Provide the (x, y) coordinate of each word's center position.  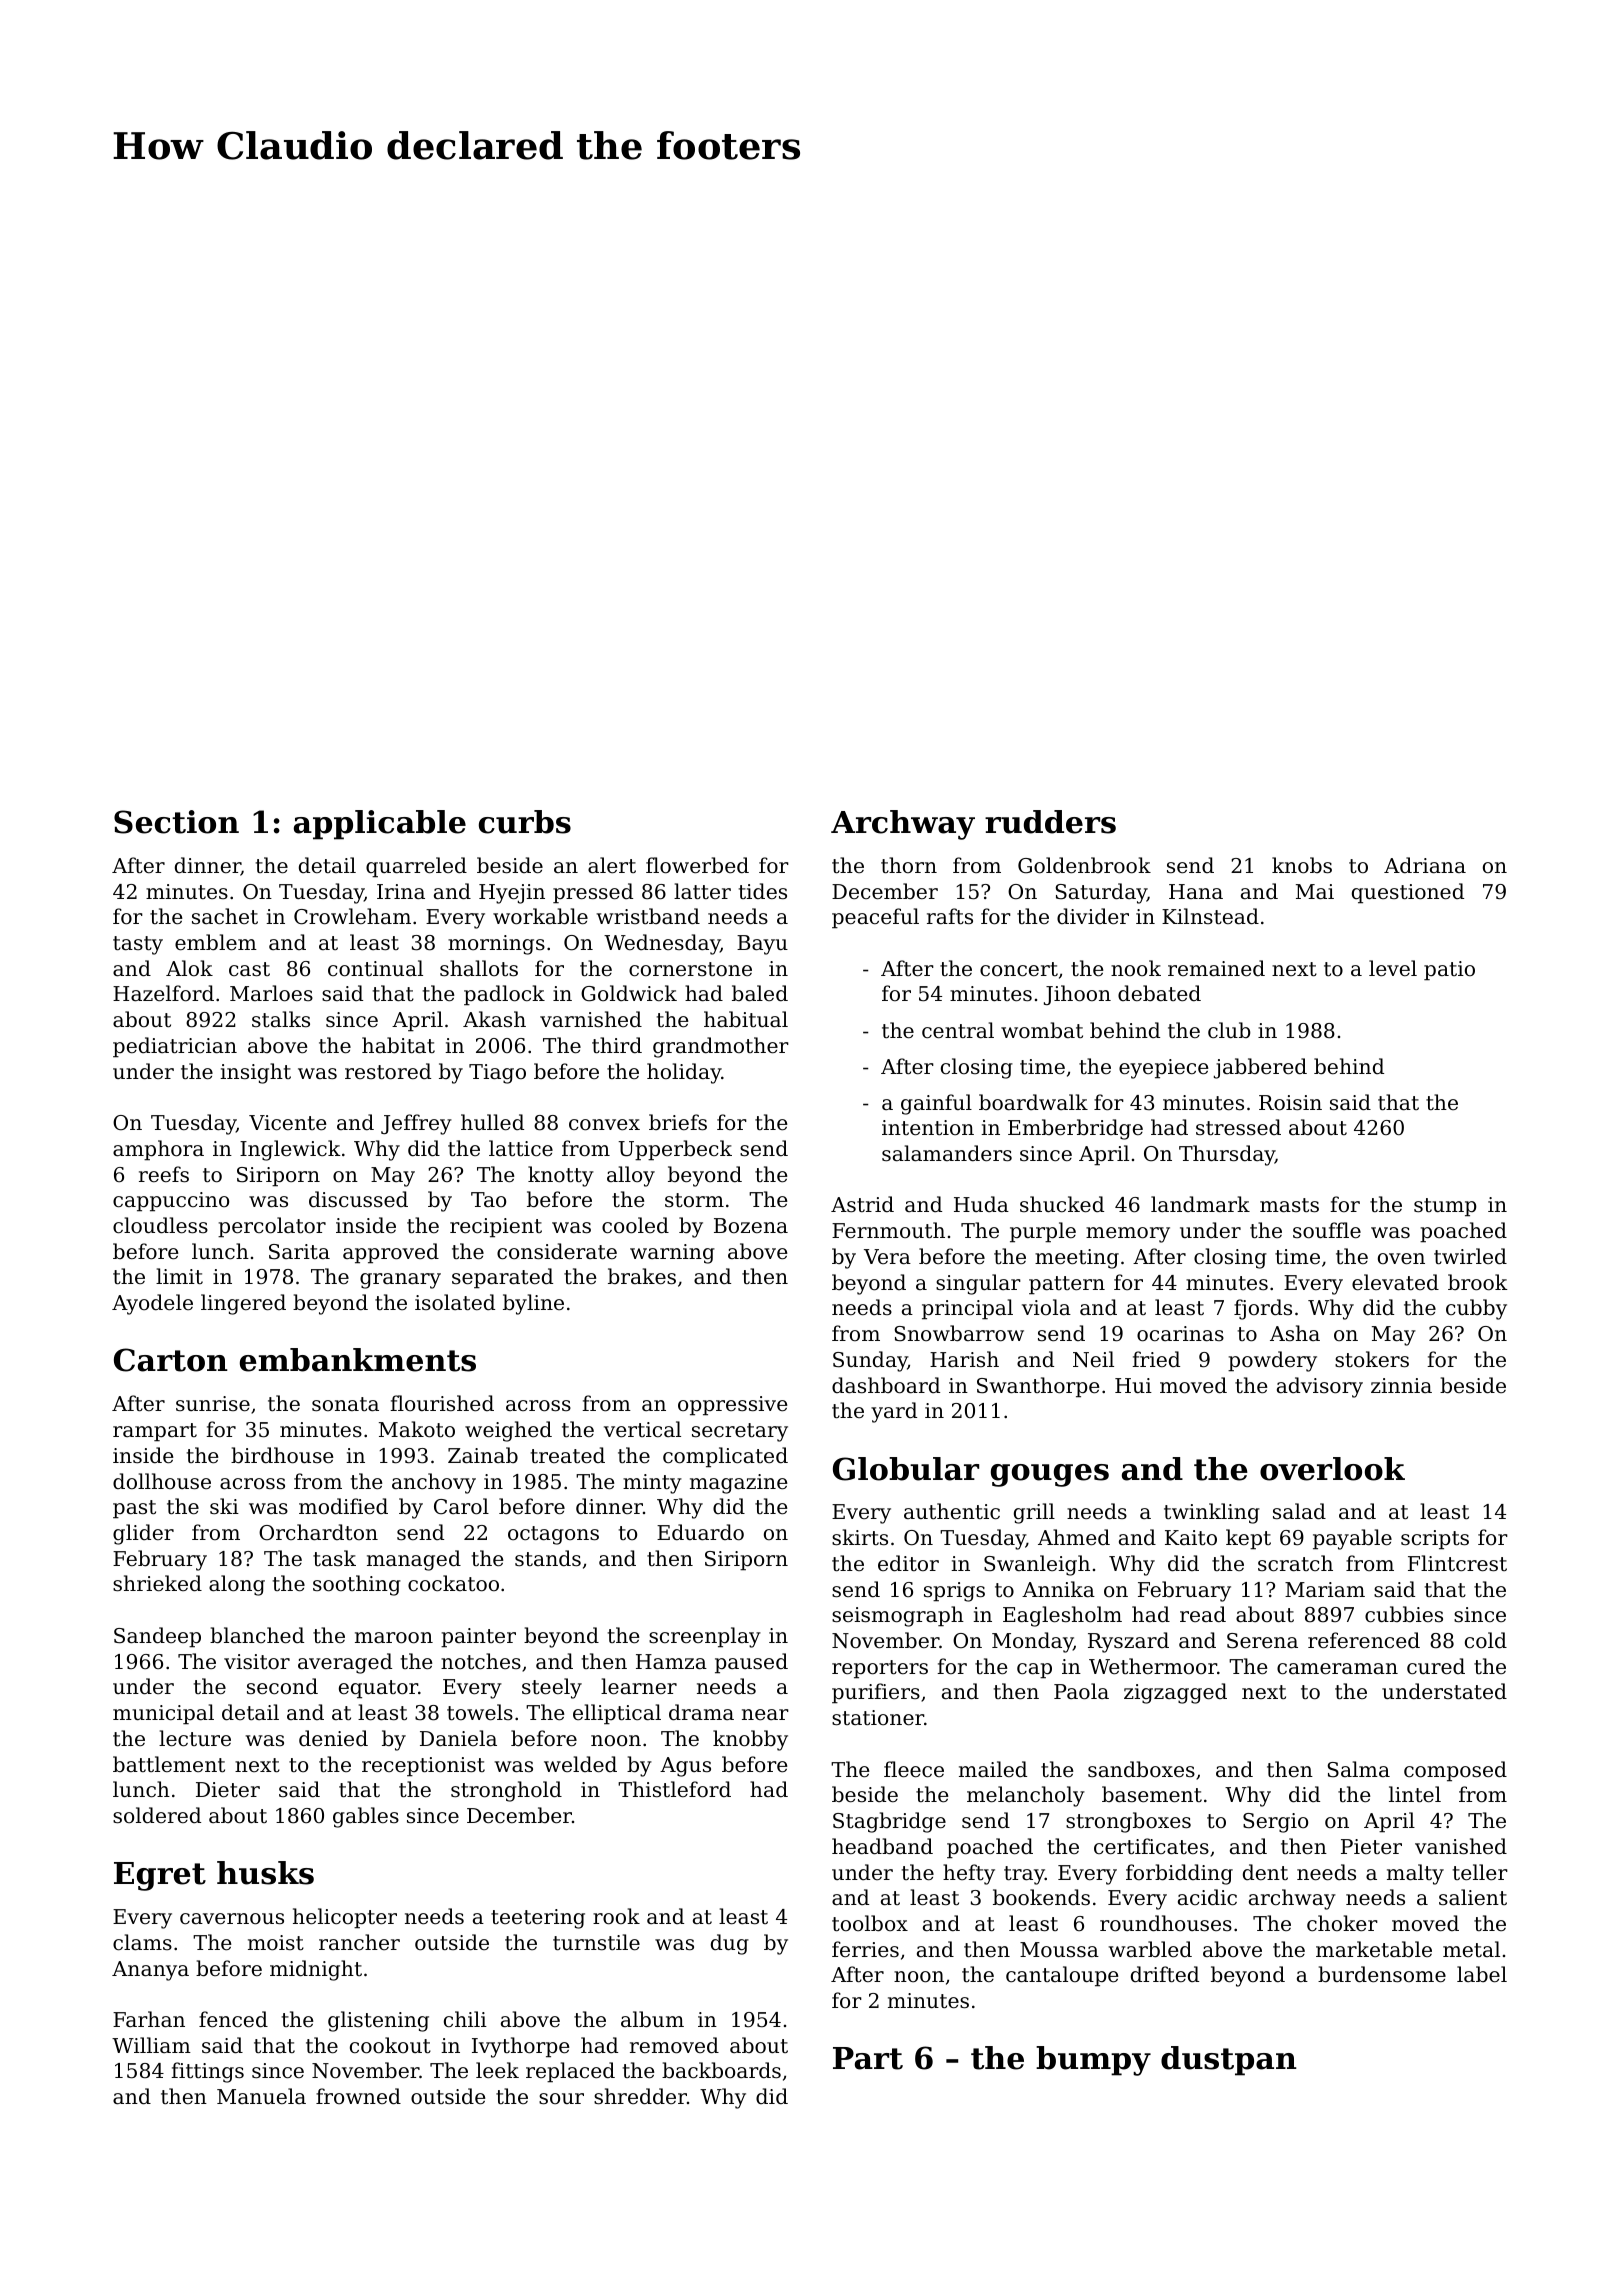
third (617, 1045)
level (1393, 968)
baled (760, 993)
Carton (171, 1360)
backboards (721, 2070)
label (1482, 1974)
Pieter (1371, 1847)
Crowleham (352, 916)
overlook (1332, 1469)
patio (1449, 971)
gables (366, 1817)
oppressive (732, 1406)
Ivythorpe (520, 2047)
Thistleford (674, 1789)
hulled (492, 1122)
